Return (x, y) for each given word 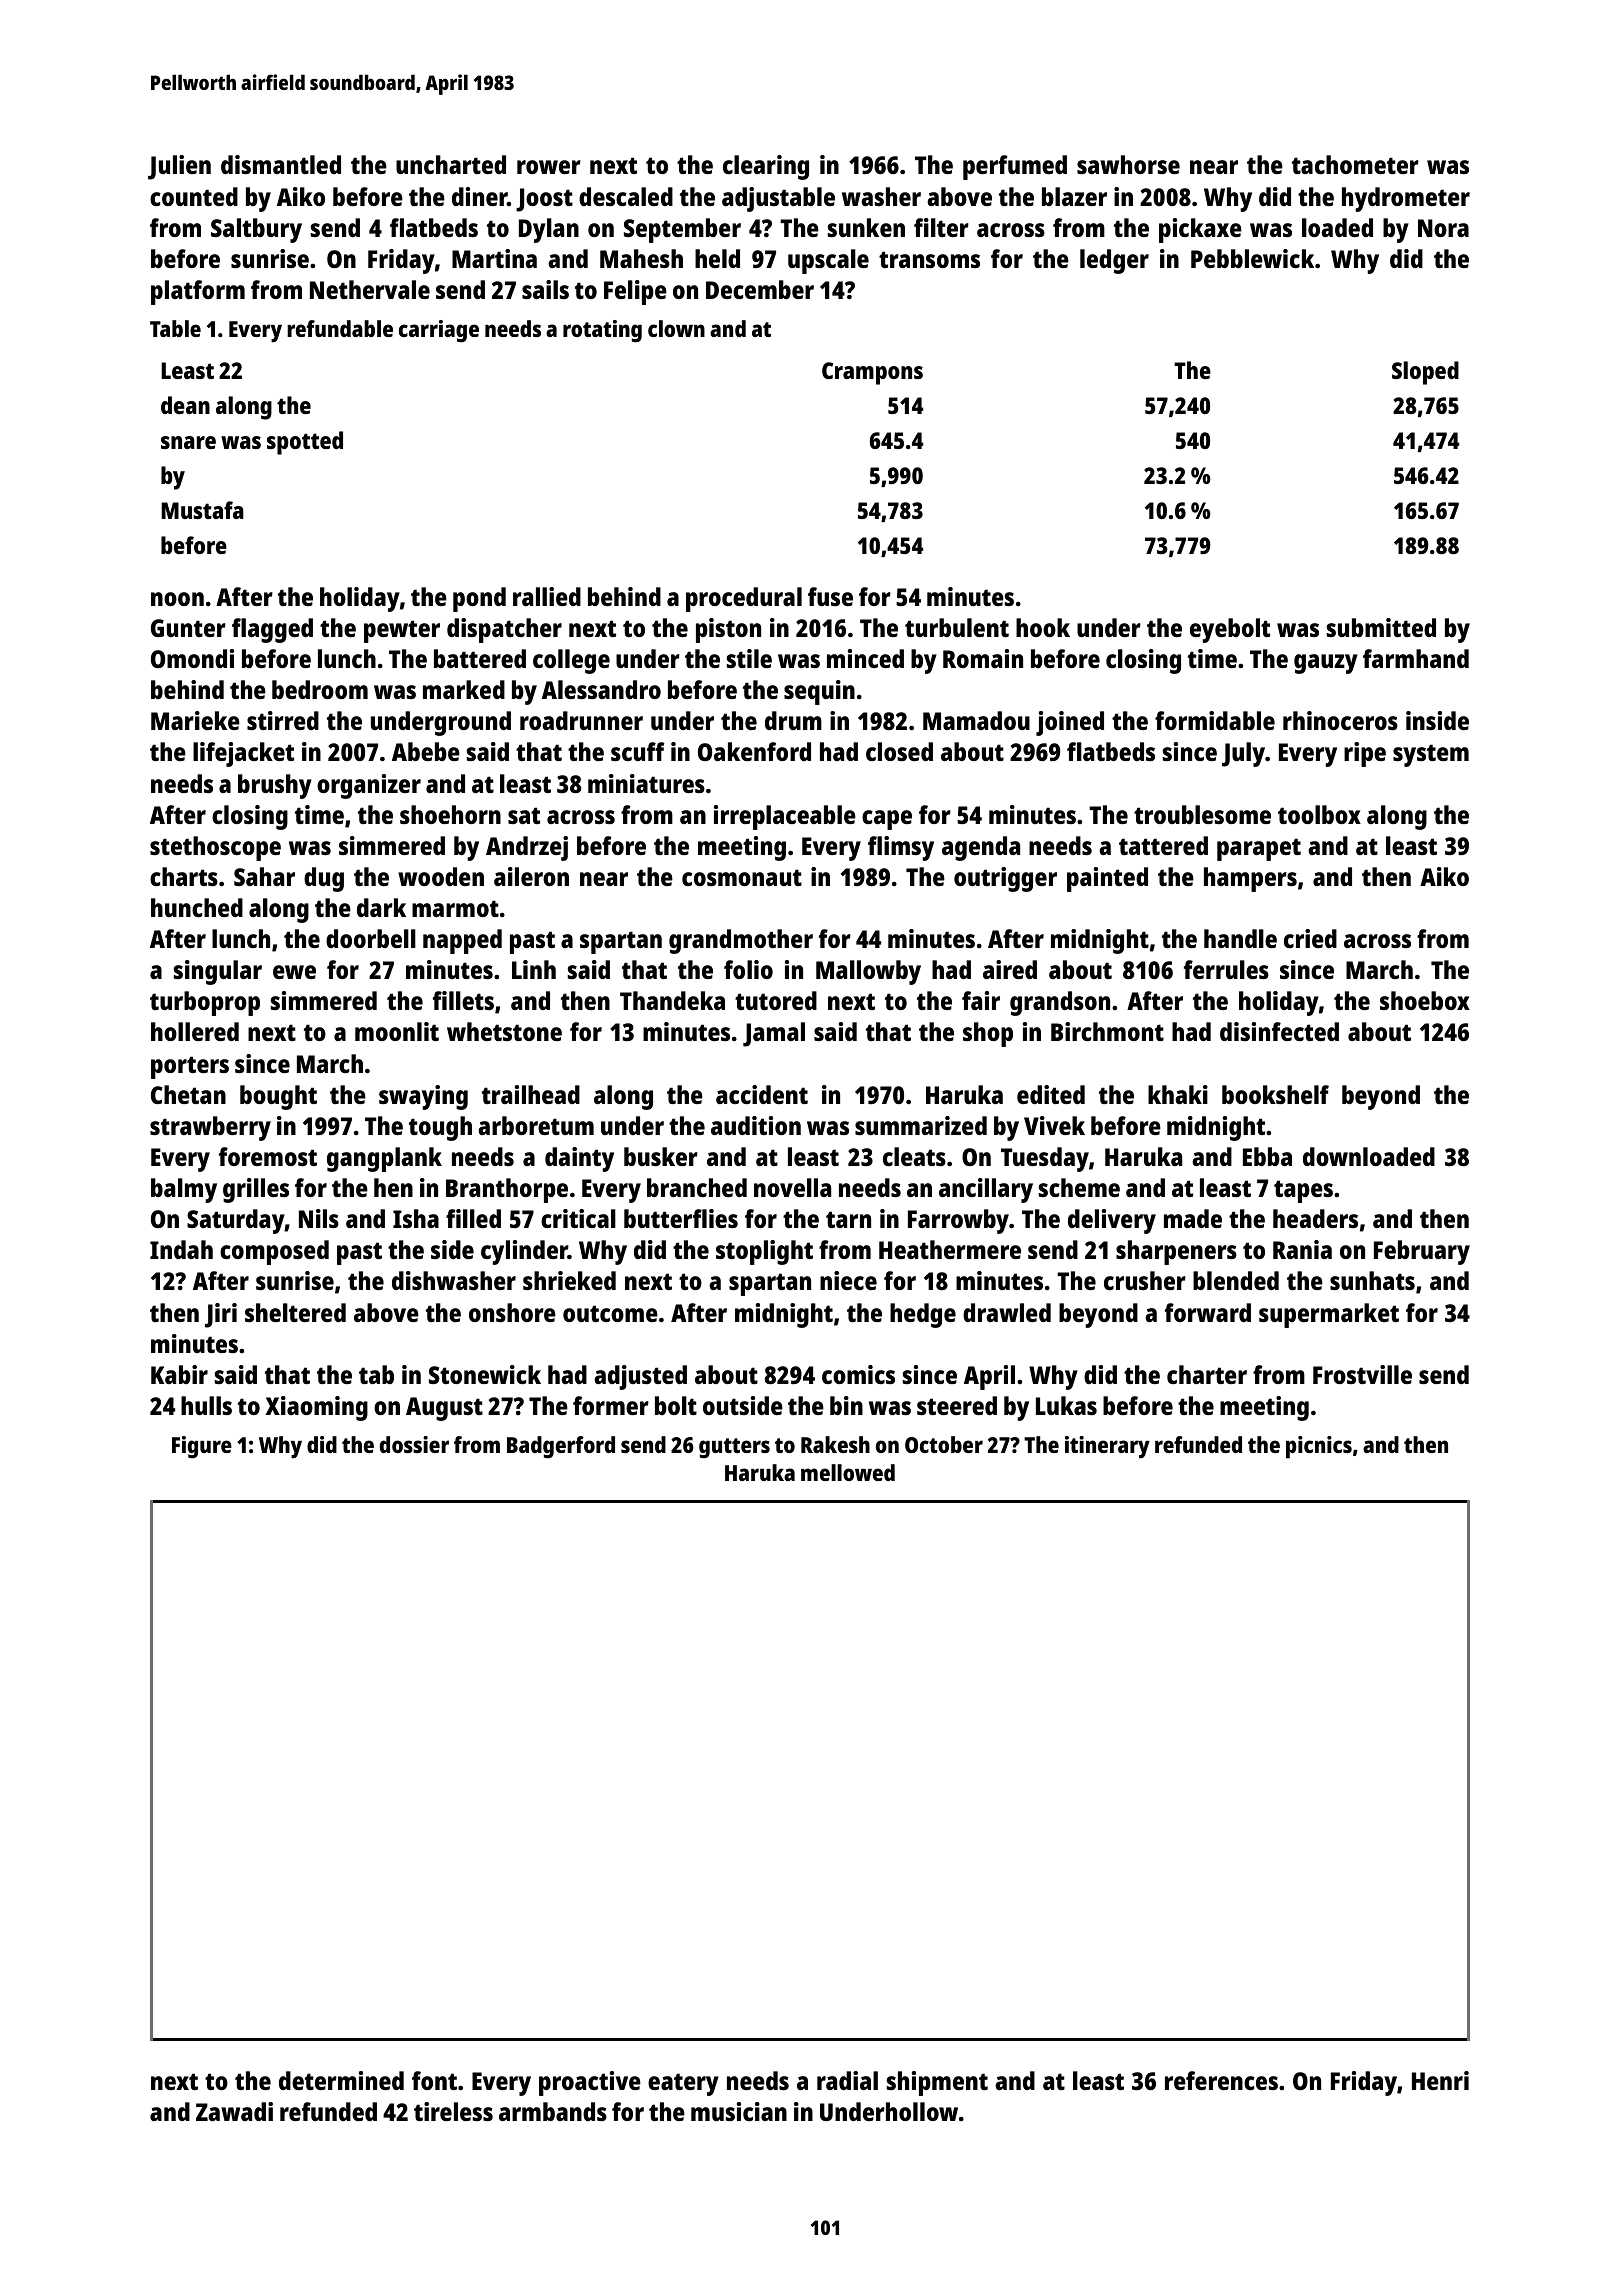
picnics (1319, 1447)
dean (185, 405)
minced (865, 658)
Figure (202, 1447)
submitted (1381, 627)
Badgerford (561, 1447)
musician (739, 2111)
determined (341, 2080)
